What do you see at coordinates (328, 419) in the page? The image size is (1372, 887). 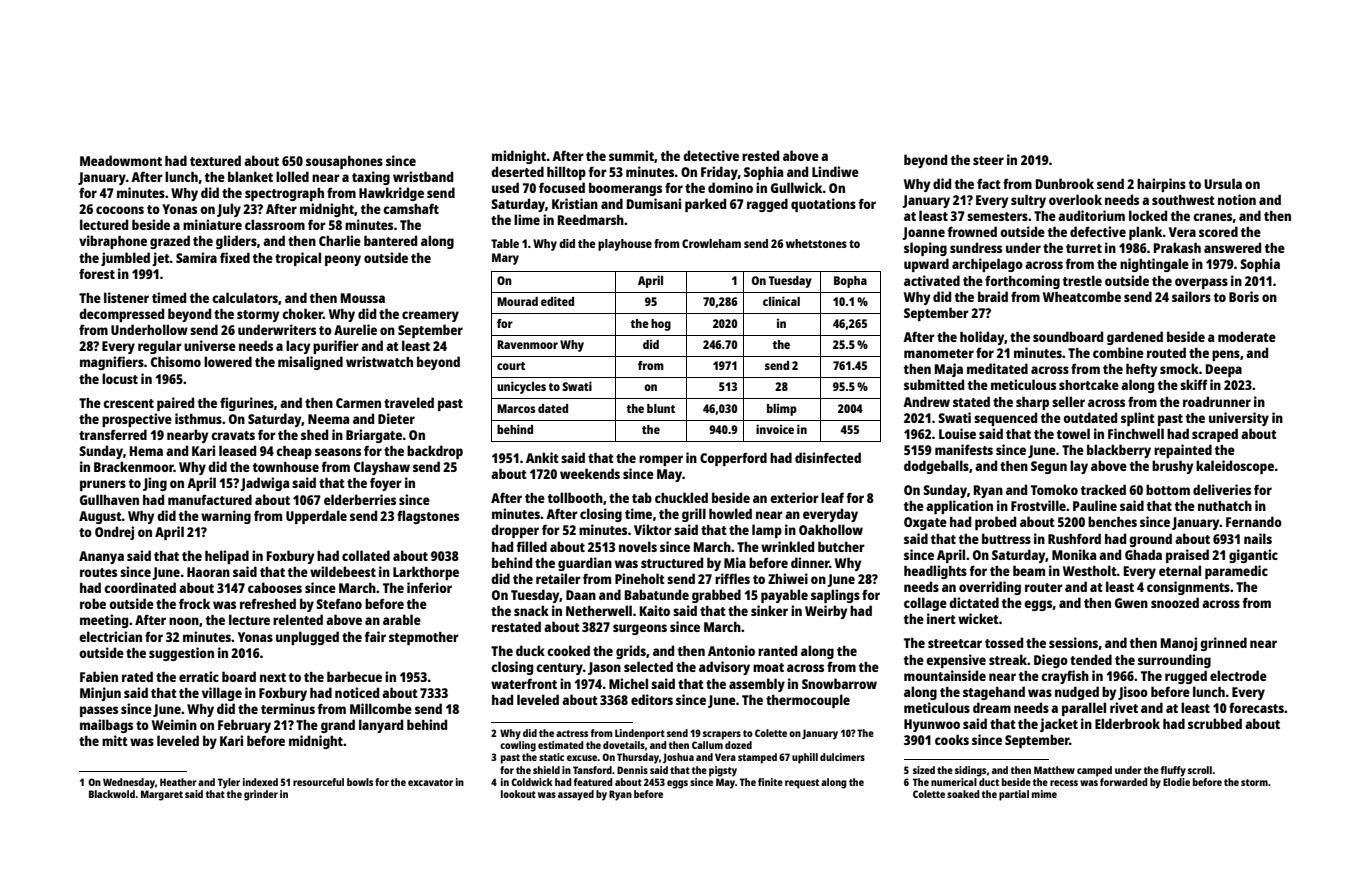 I see `Neema` at bounding box center [328, 419].
